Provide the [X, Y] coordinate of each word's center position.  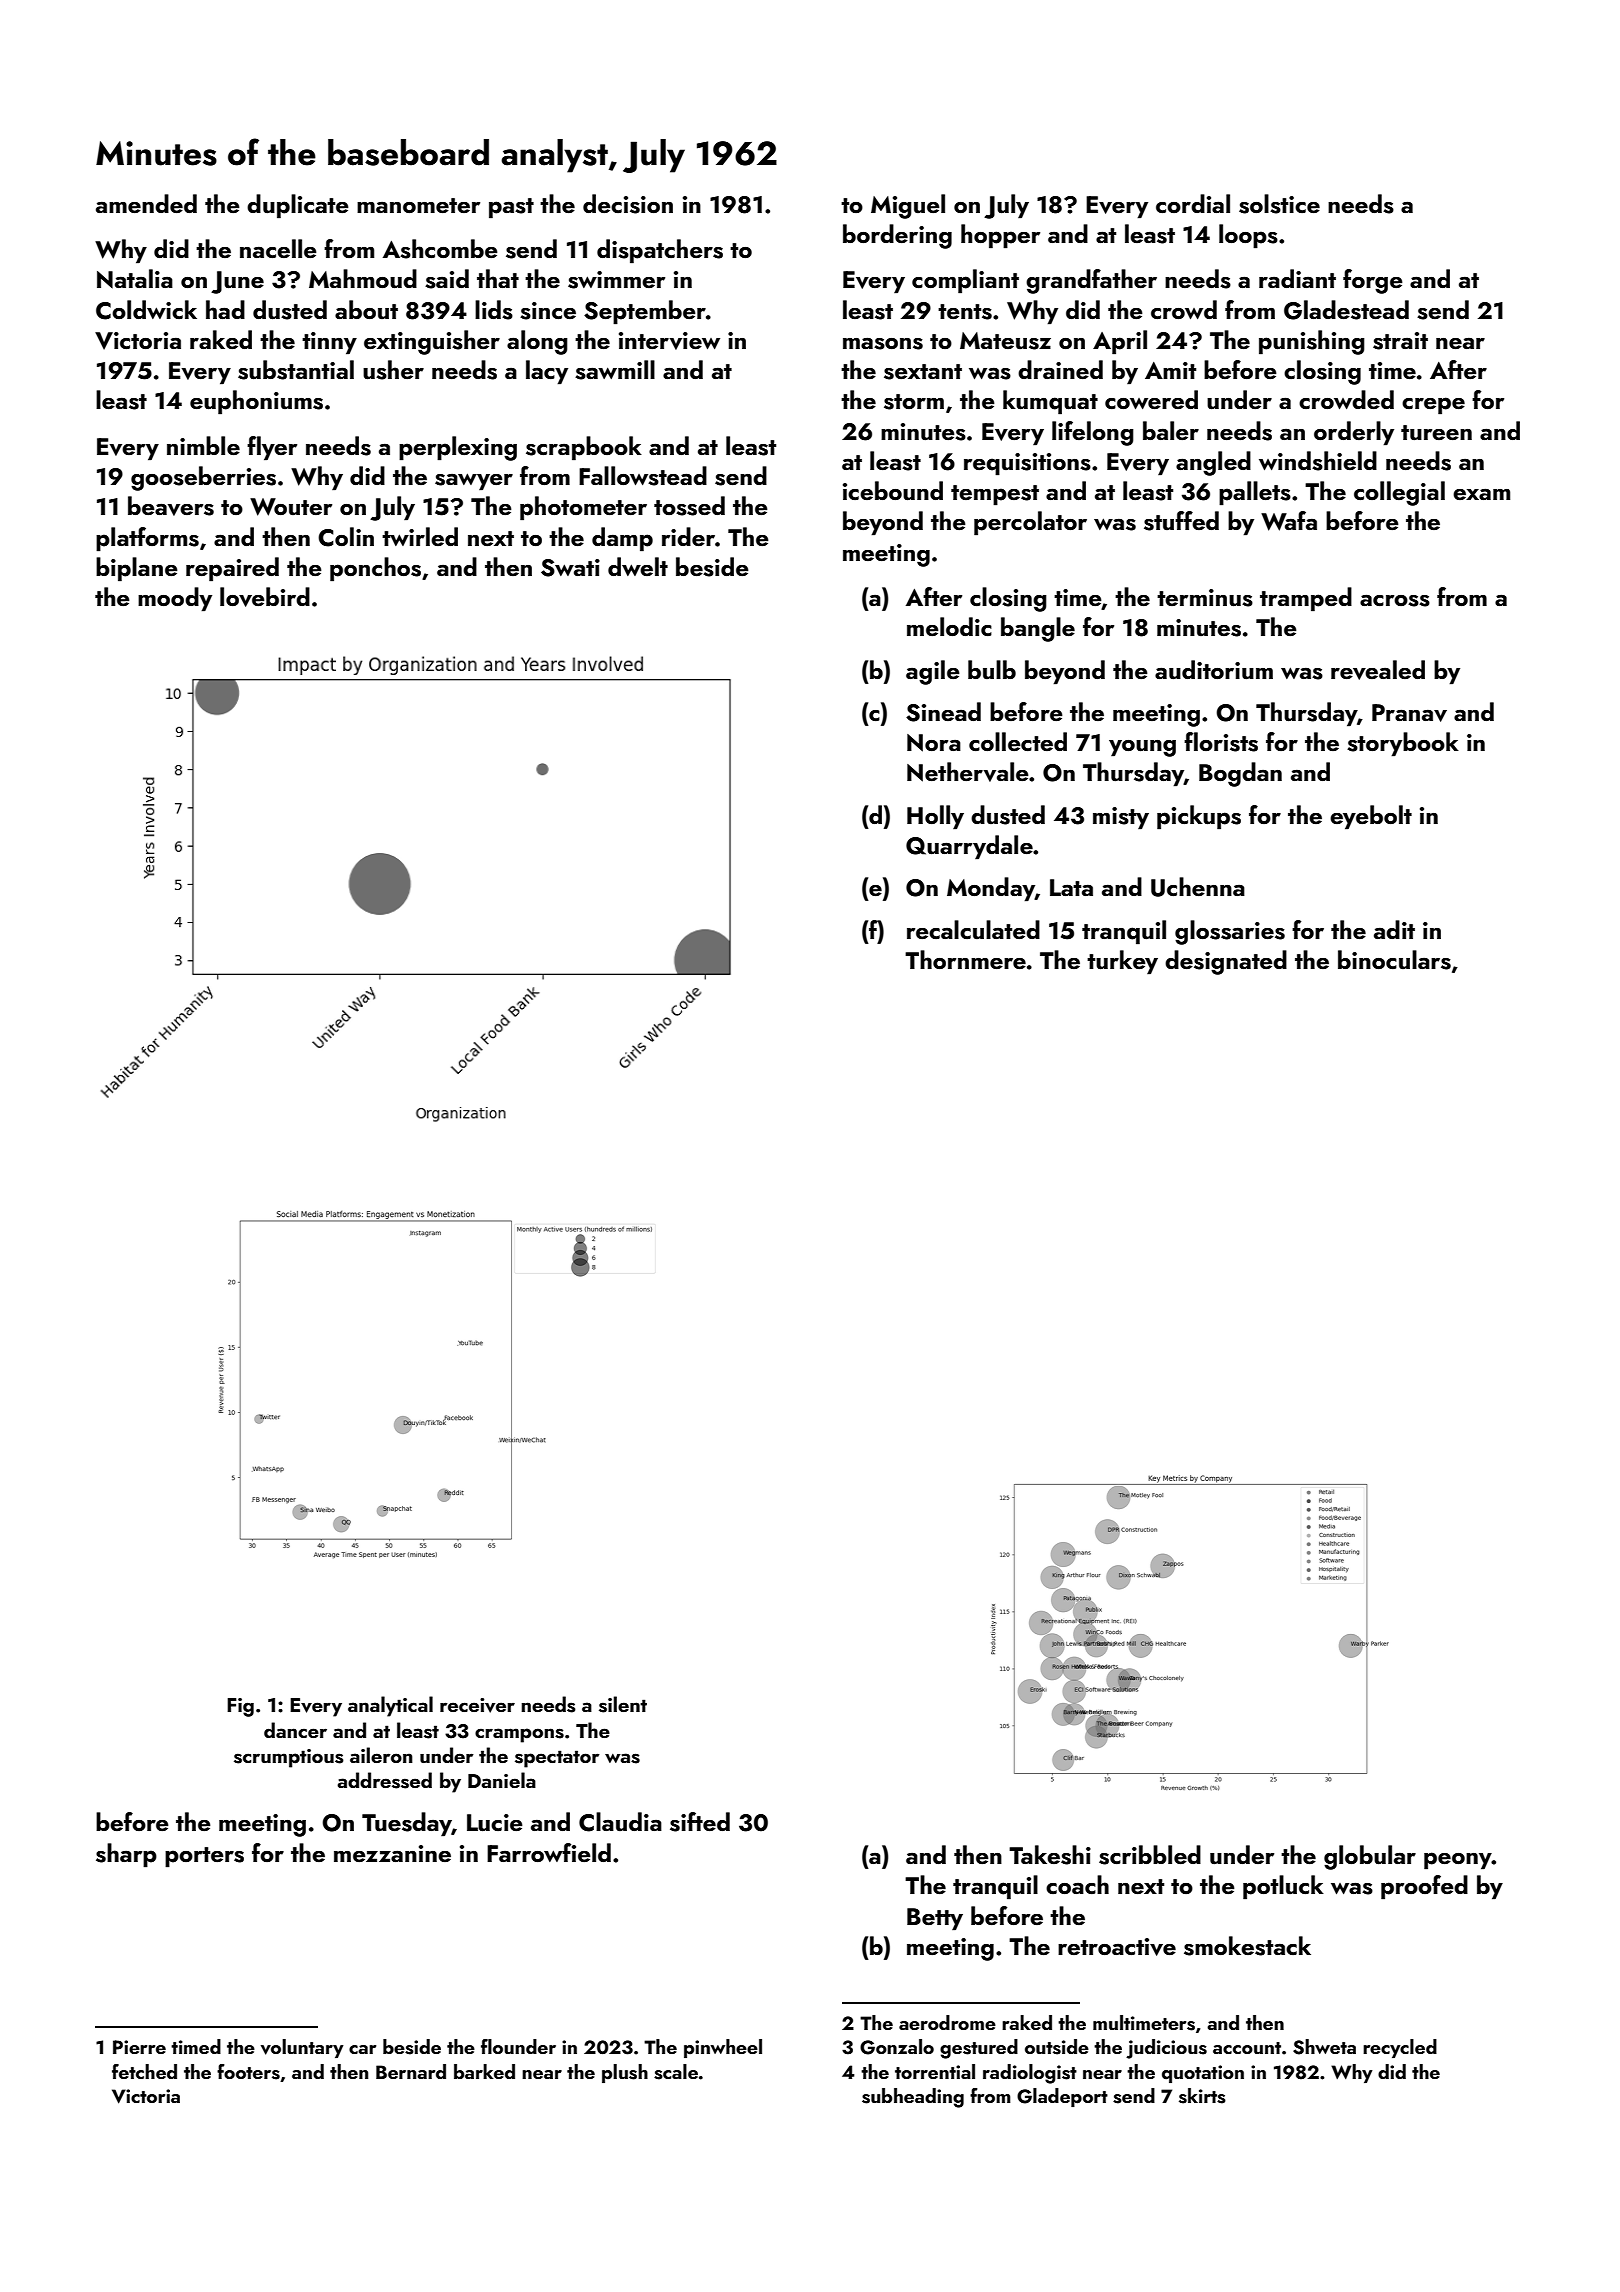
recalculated [973, 930]
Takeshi [1050, 1855]
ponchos [375, 569]
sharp [126, 1855]
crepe [1433, 406]
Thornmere [965, 959]
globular [1370, 1857]
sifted [700, 1822]
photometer [583, 508]
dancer [295, 1730]
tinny [329, 343]
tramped [1306, 599]
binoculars [1394, 960]
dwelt [638, 566]
